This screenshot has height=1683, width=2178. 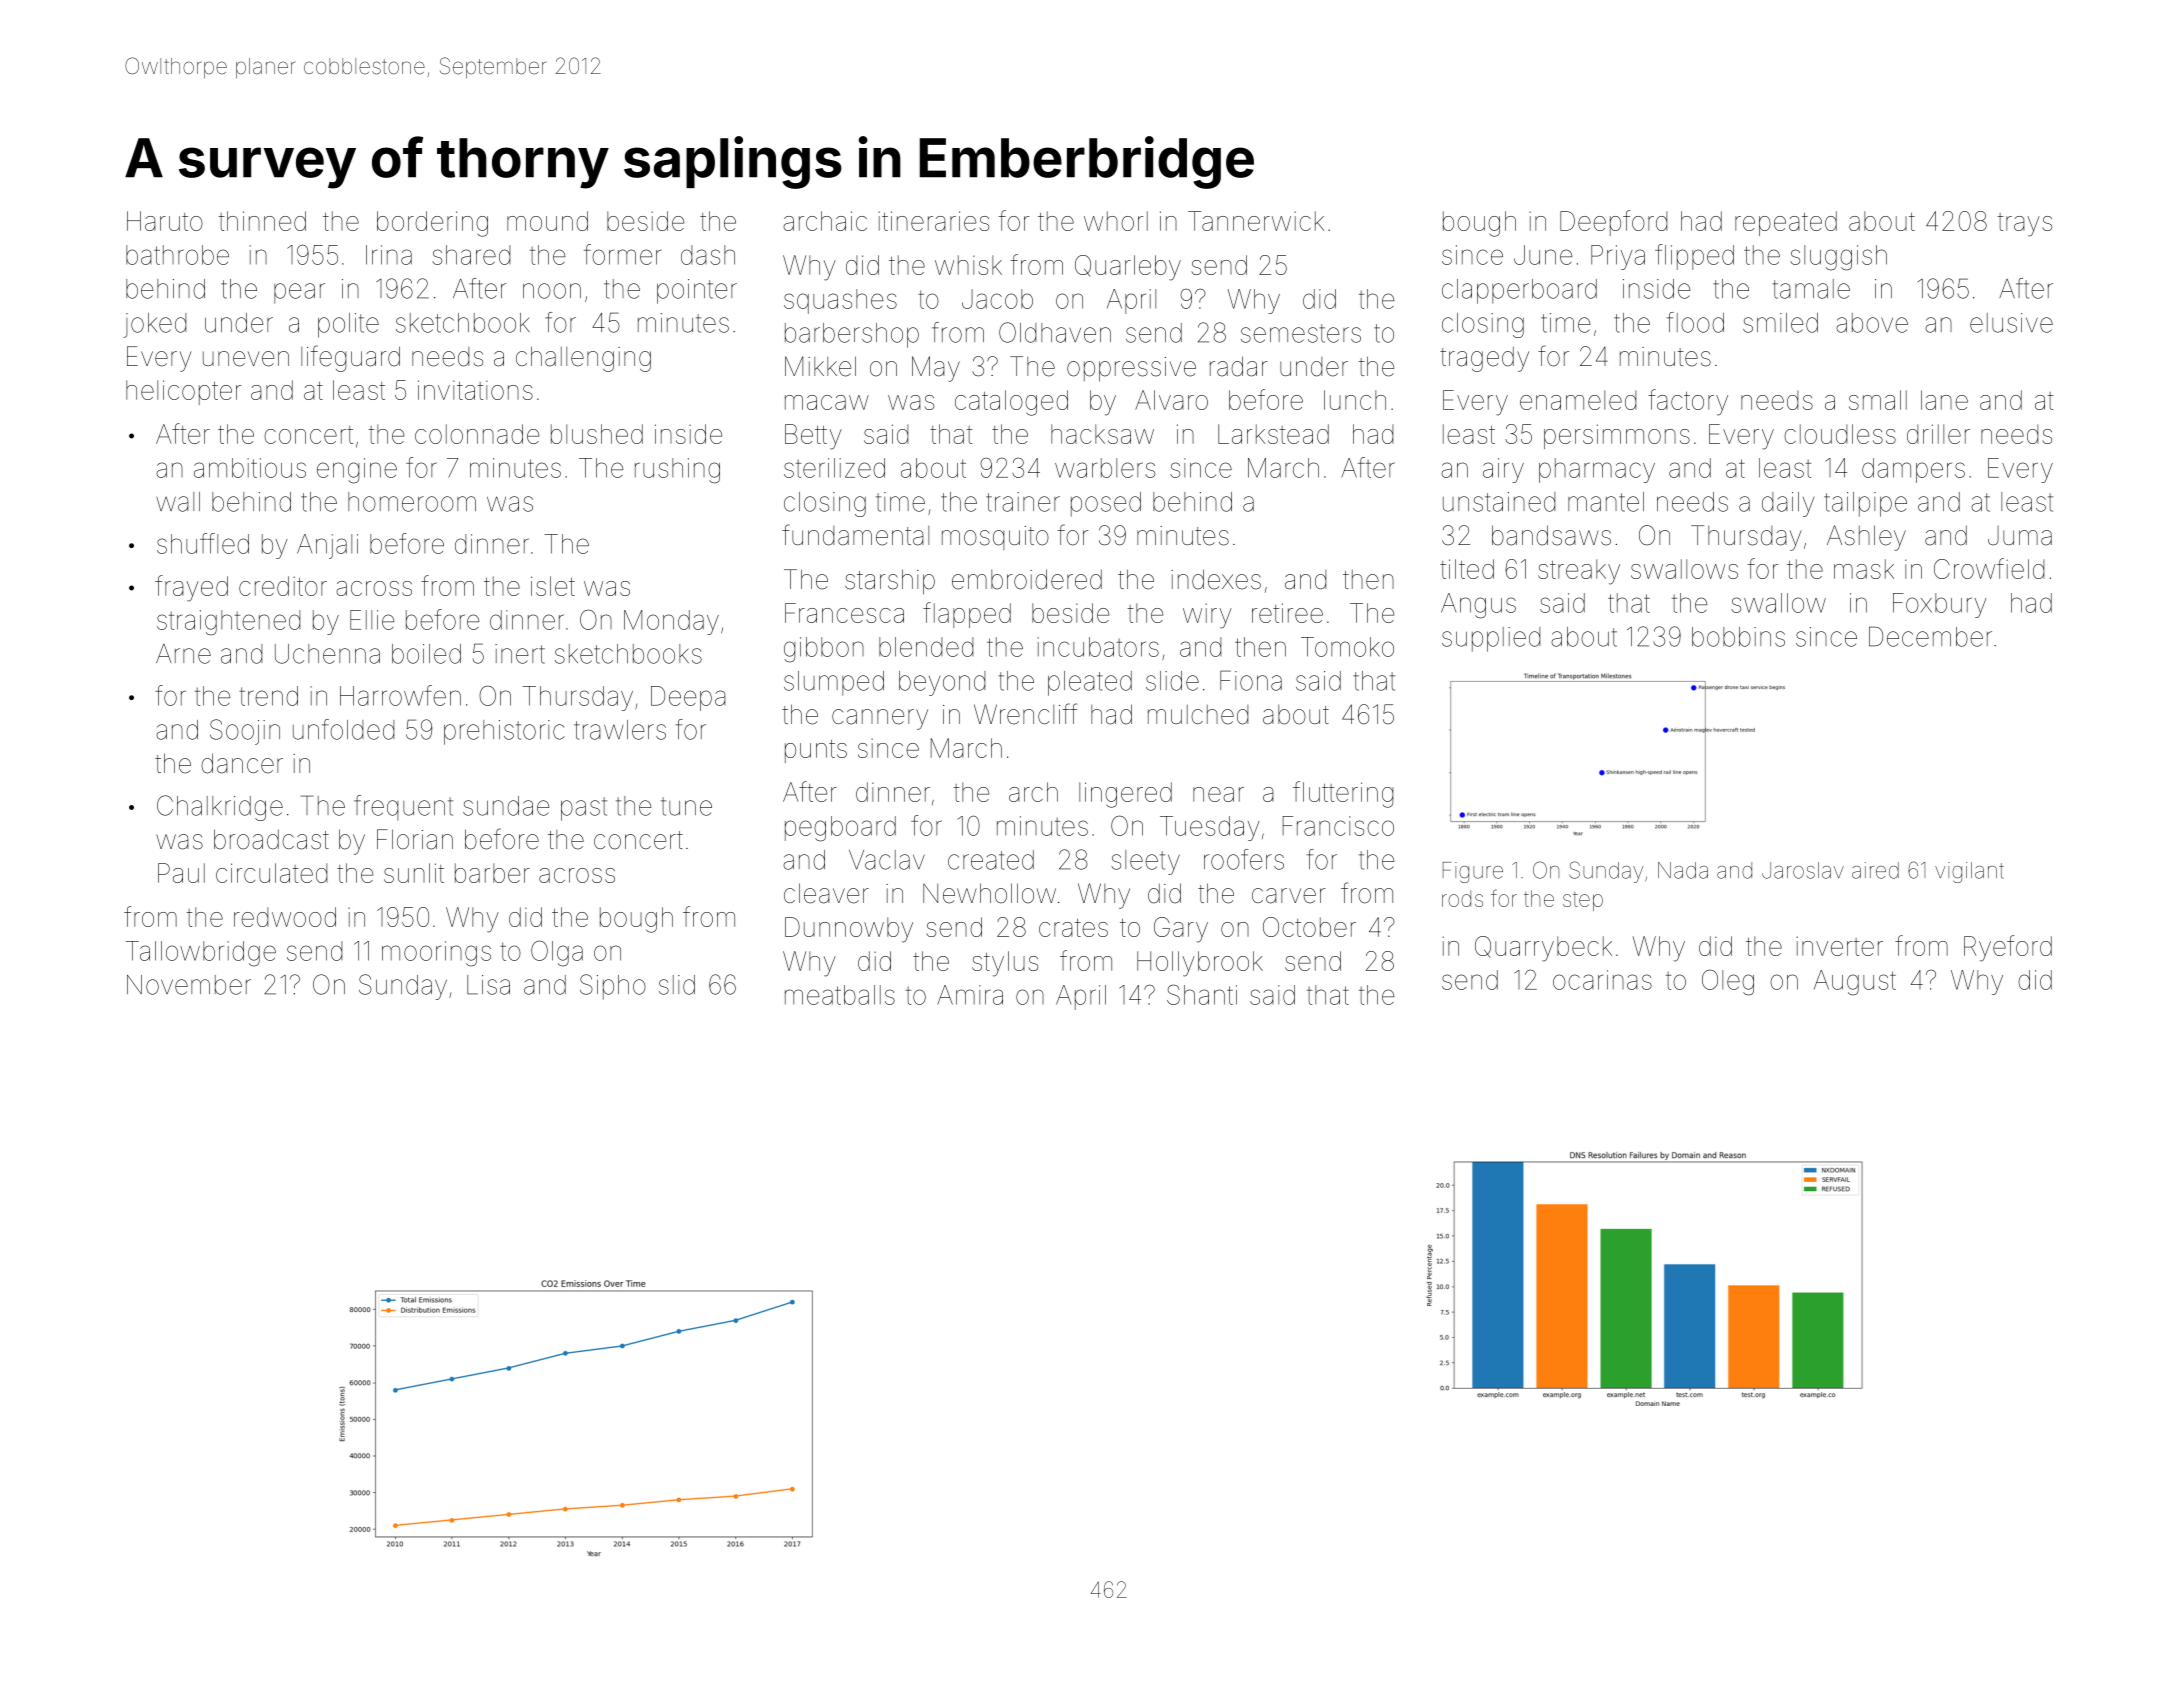 What do you see at coordinates (1256, 221) in the screenshot?
I see `Tannerwick` at bounding box center [1256, 221].
